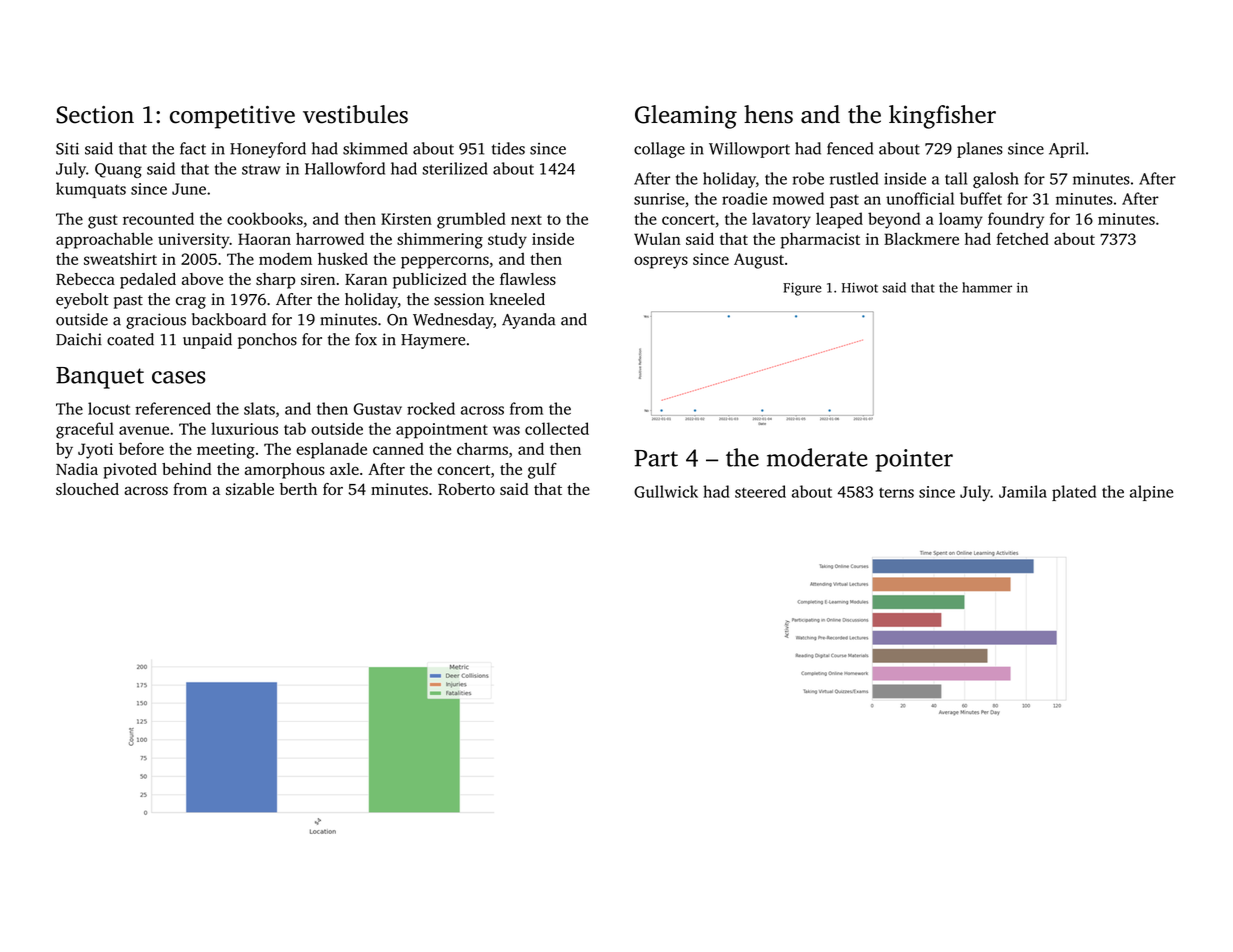  What do you see at coordinates (921, 238) in the screenshot?
I see `Blackmere` at bounding box center [921, 238].
